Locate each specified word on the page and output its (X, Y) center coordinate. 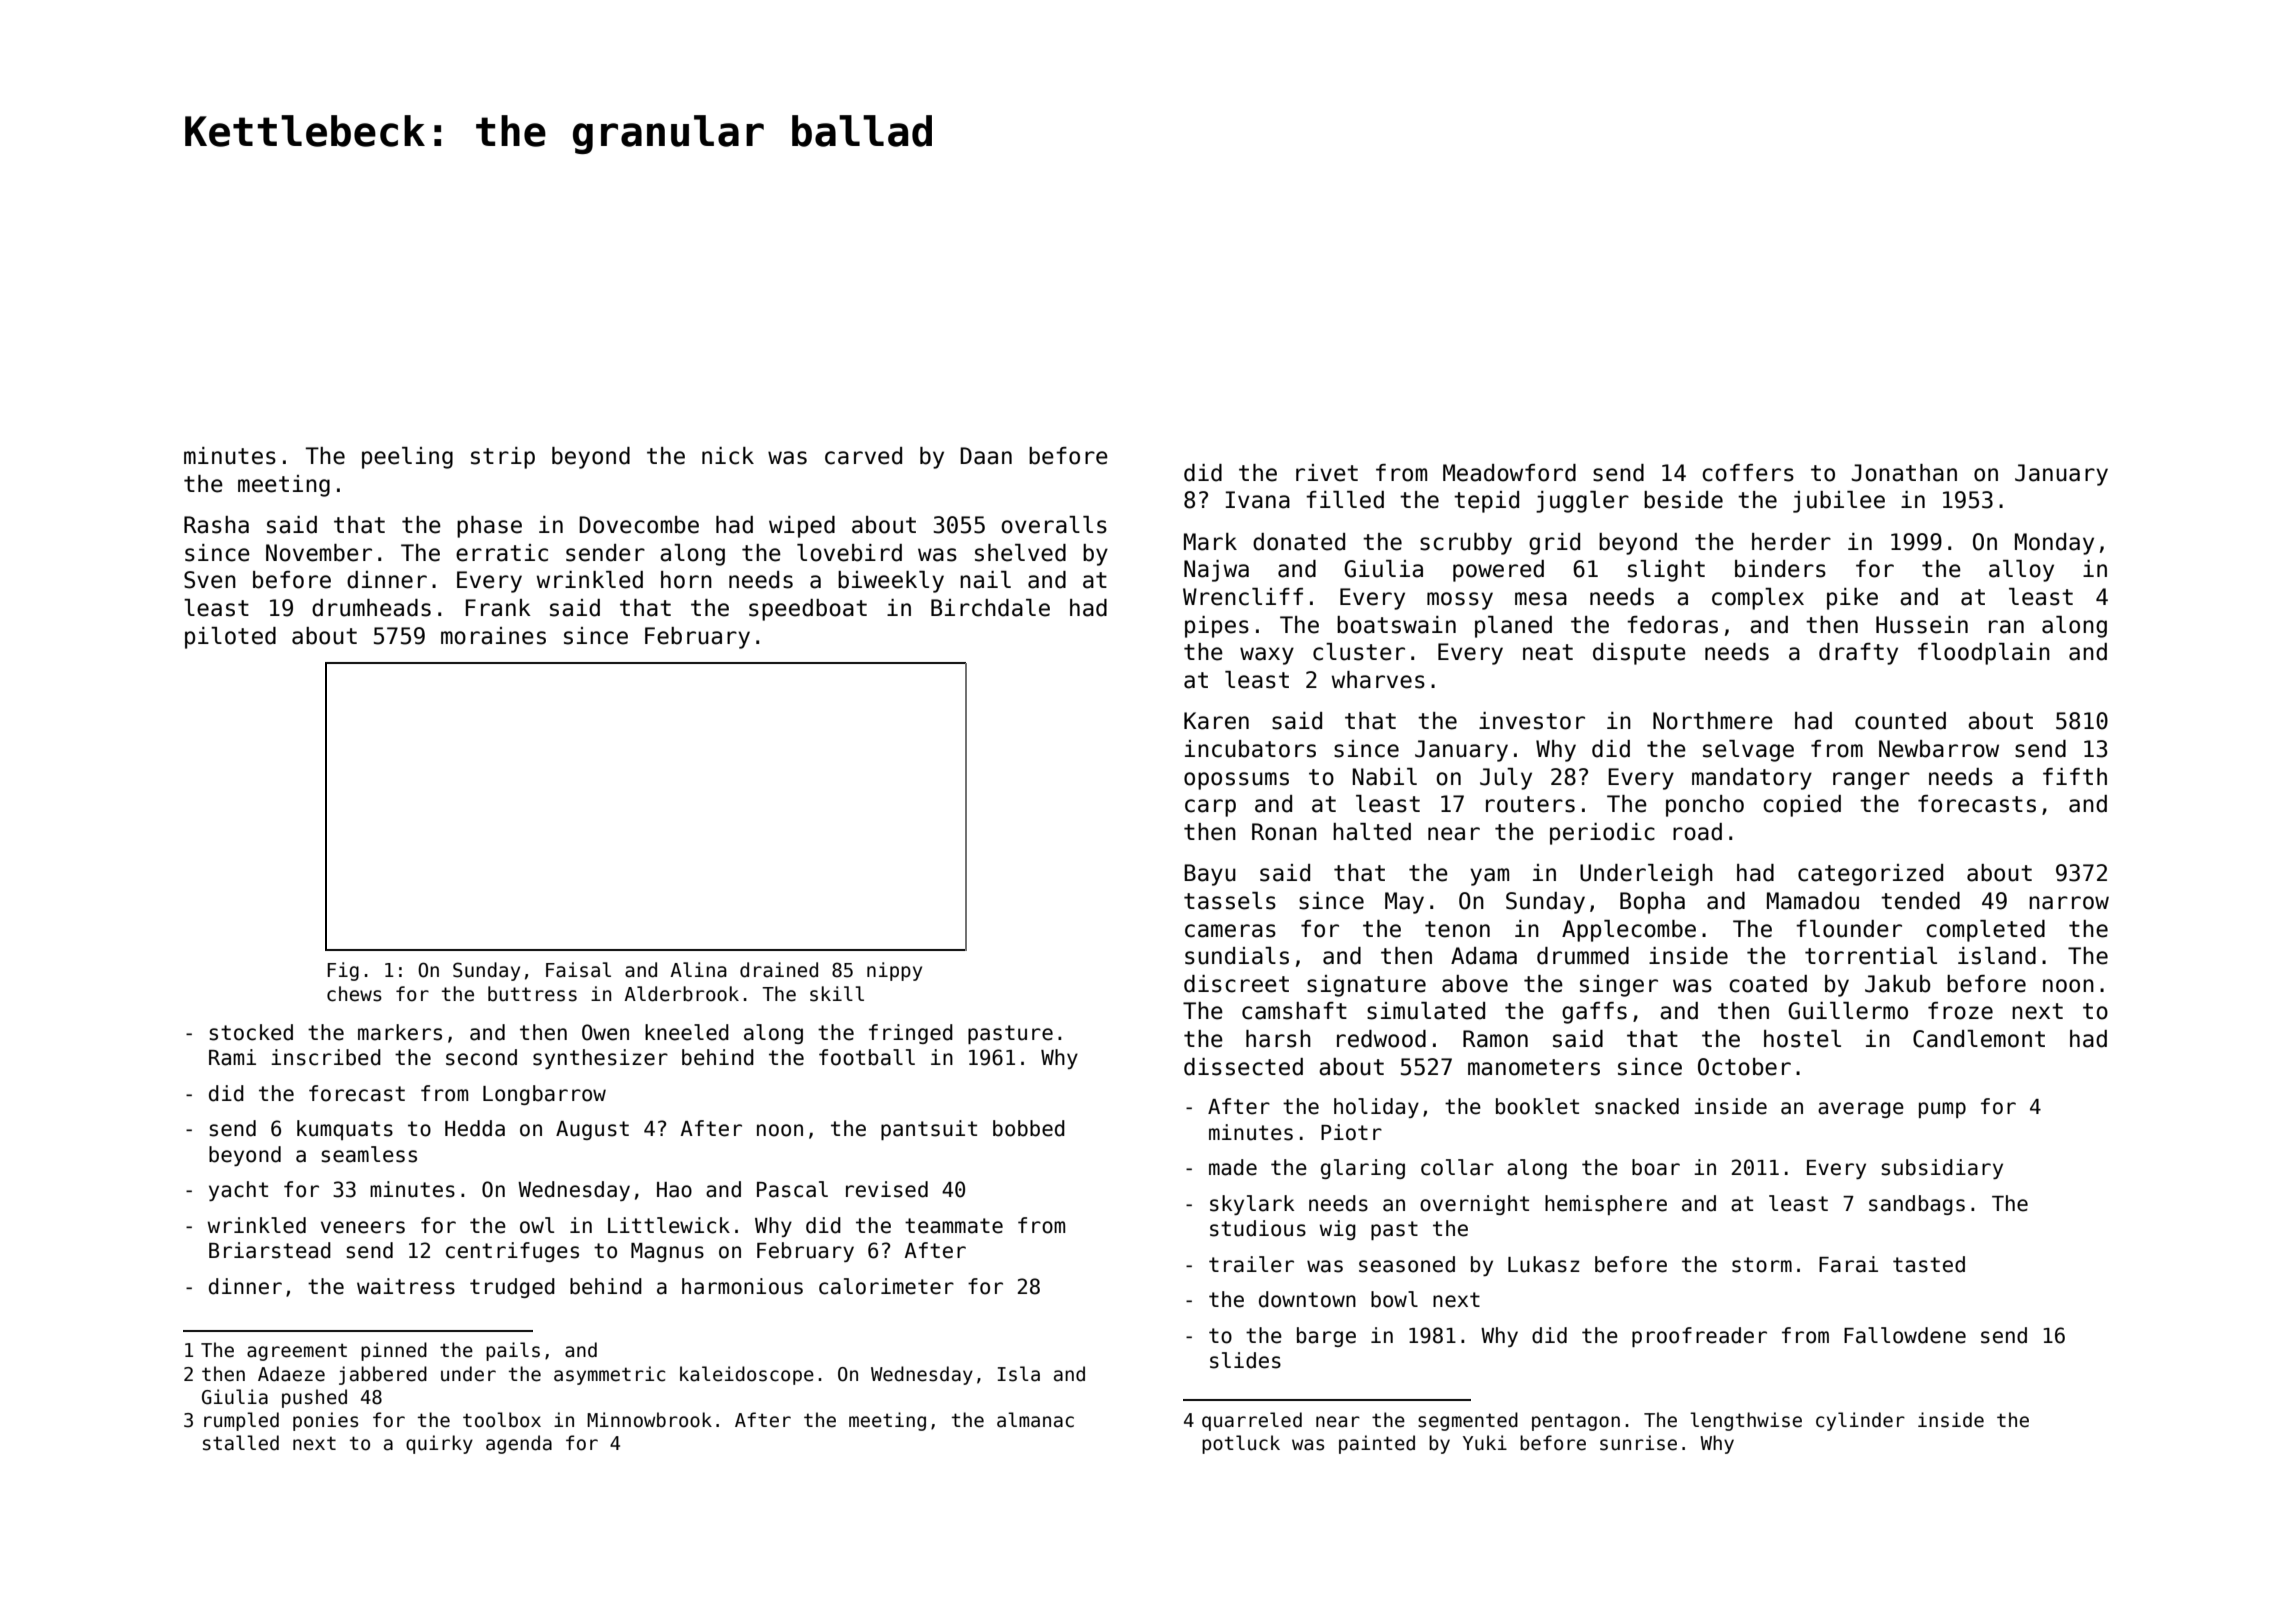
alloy (2021, 571)
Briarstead (270, 1250)
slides (1245, 1360)
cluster (1359, 652)
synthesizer (600, 1059)
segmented (1468, 1421)
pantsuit (929, 1130)
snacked (1637, 1106)
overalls (1054, 525)
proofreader (1699, 1337)
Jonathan (1904, 473)
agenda (519, 1444)
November (319, 553)
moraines (493, 636)
